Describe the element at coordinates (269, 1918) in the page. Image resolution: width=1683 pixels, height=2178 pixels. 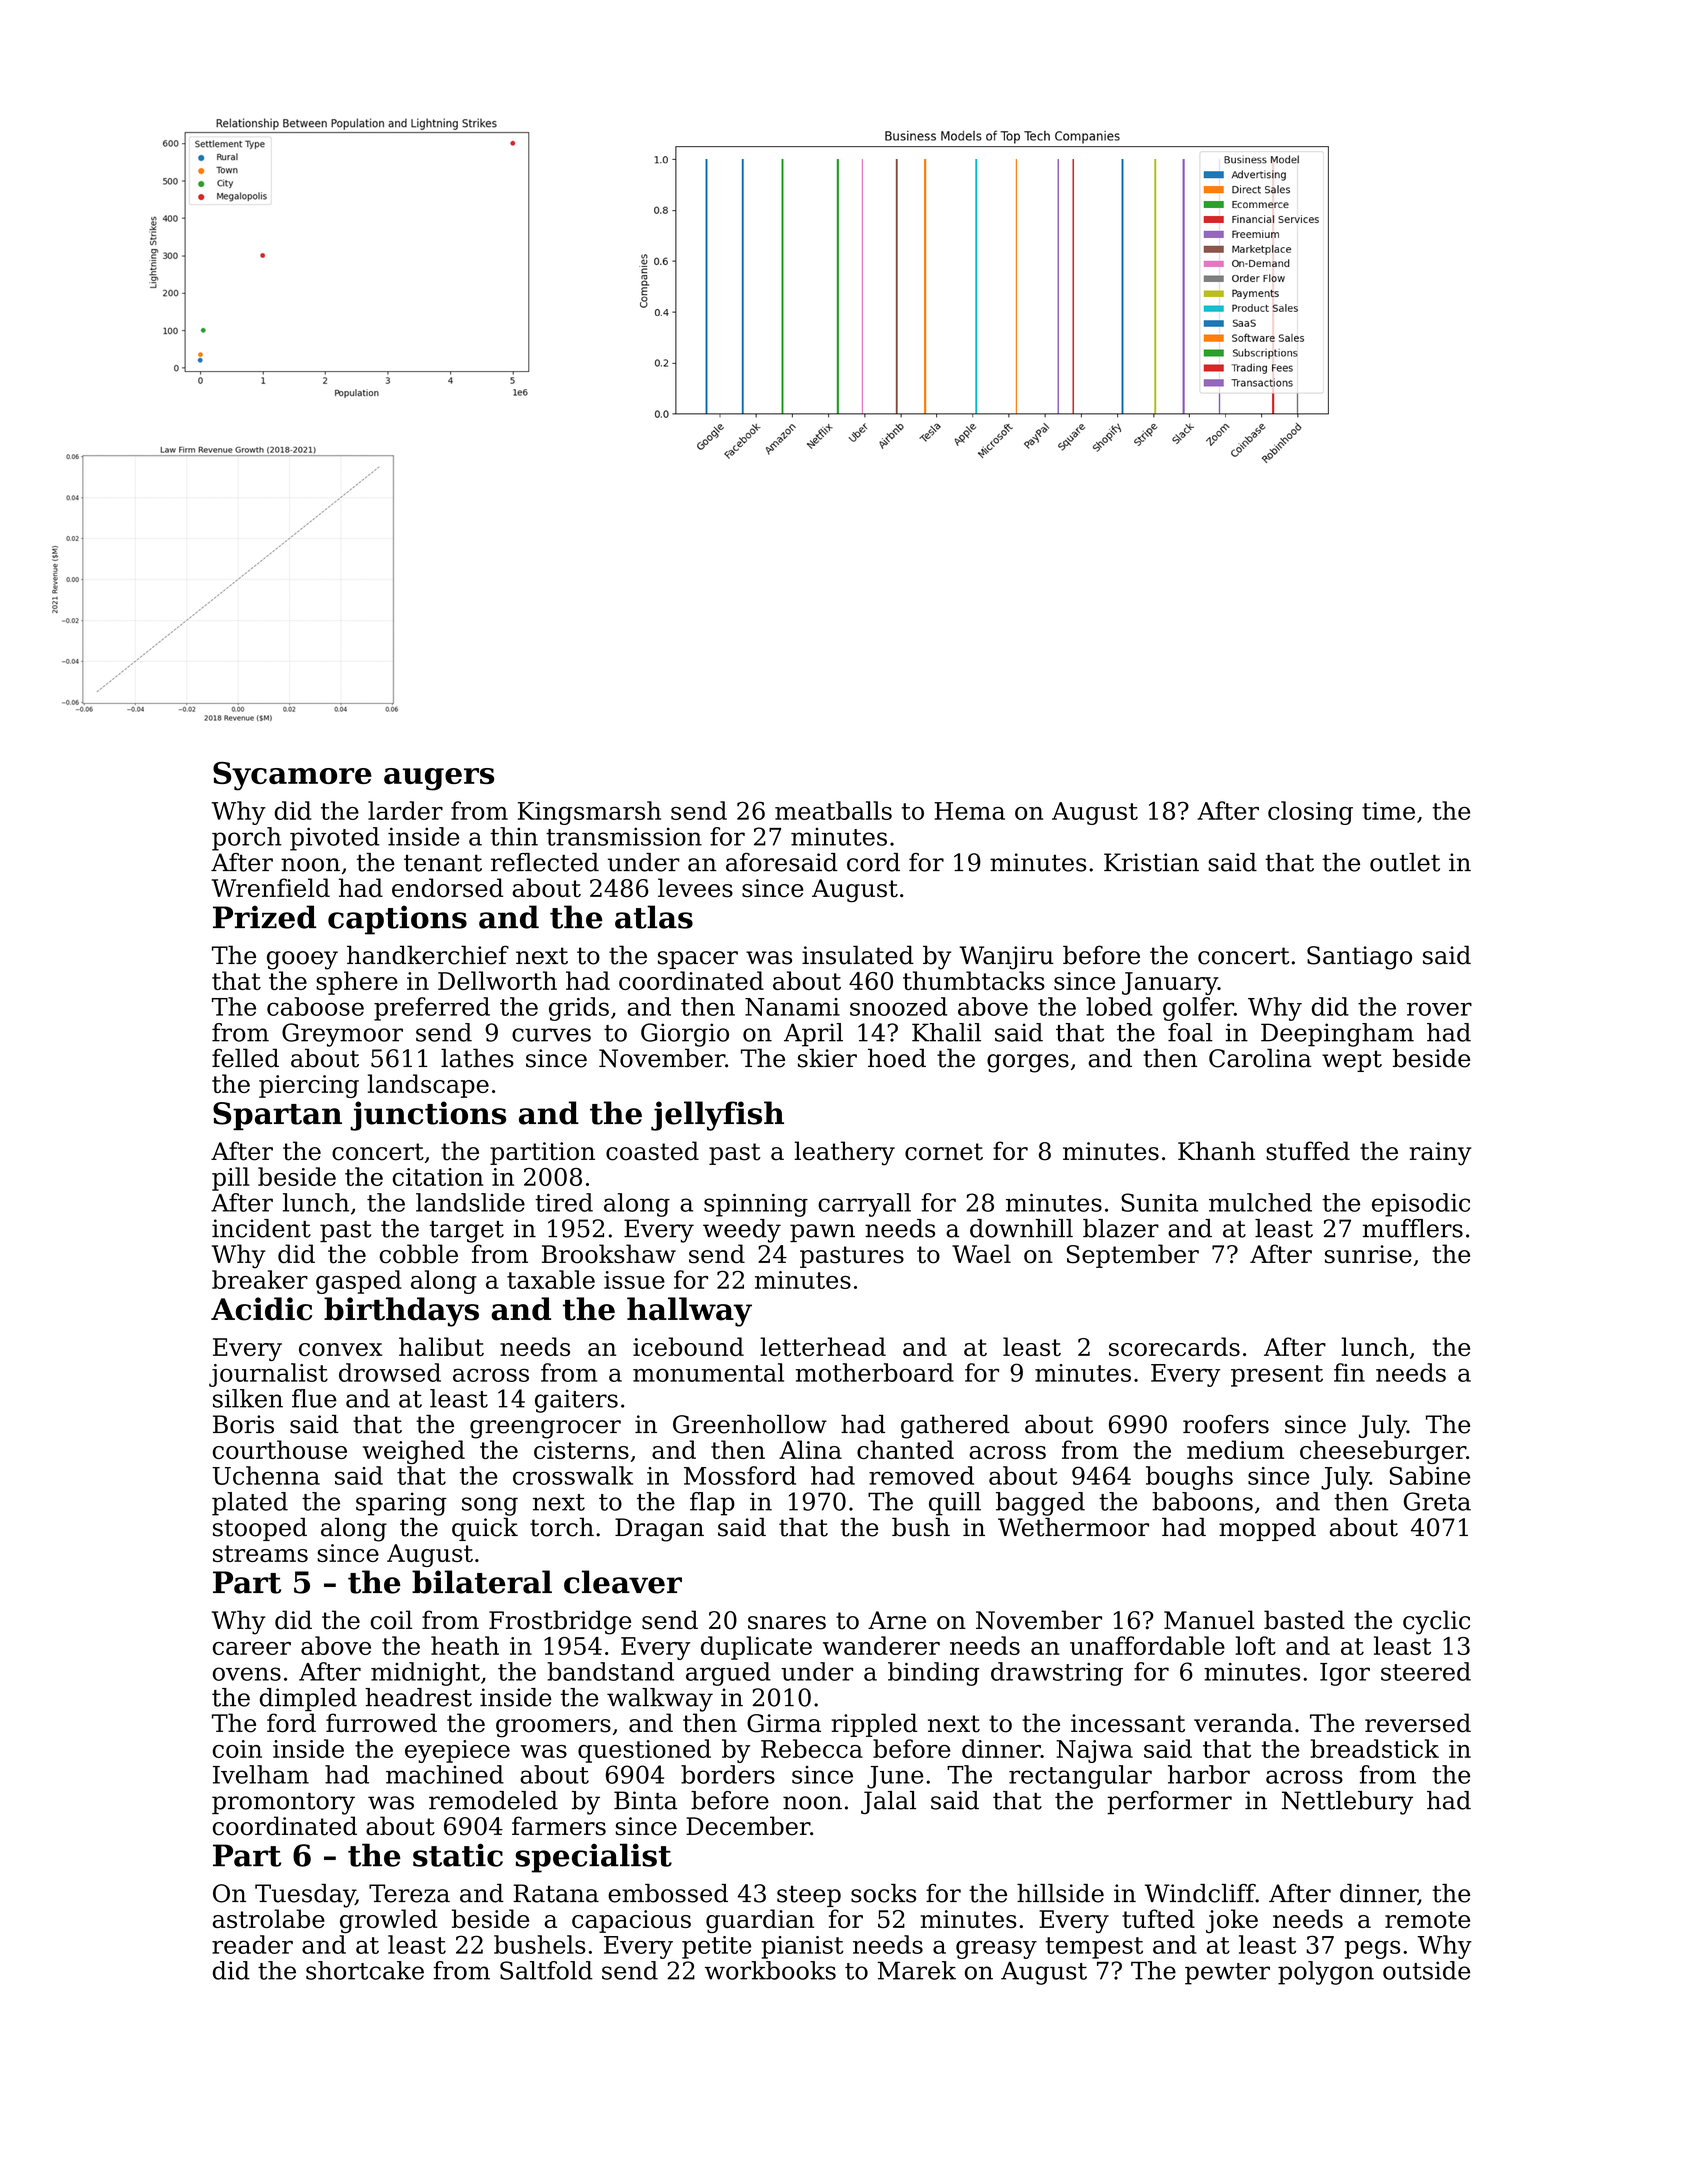
I see `astrolabe` at that location.
